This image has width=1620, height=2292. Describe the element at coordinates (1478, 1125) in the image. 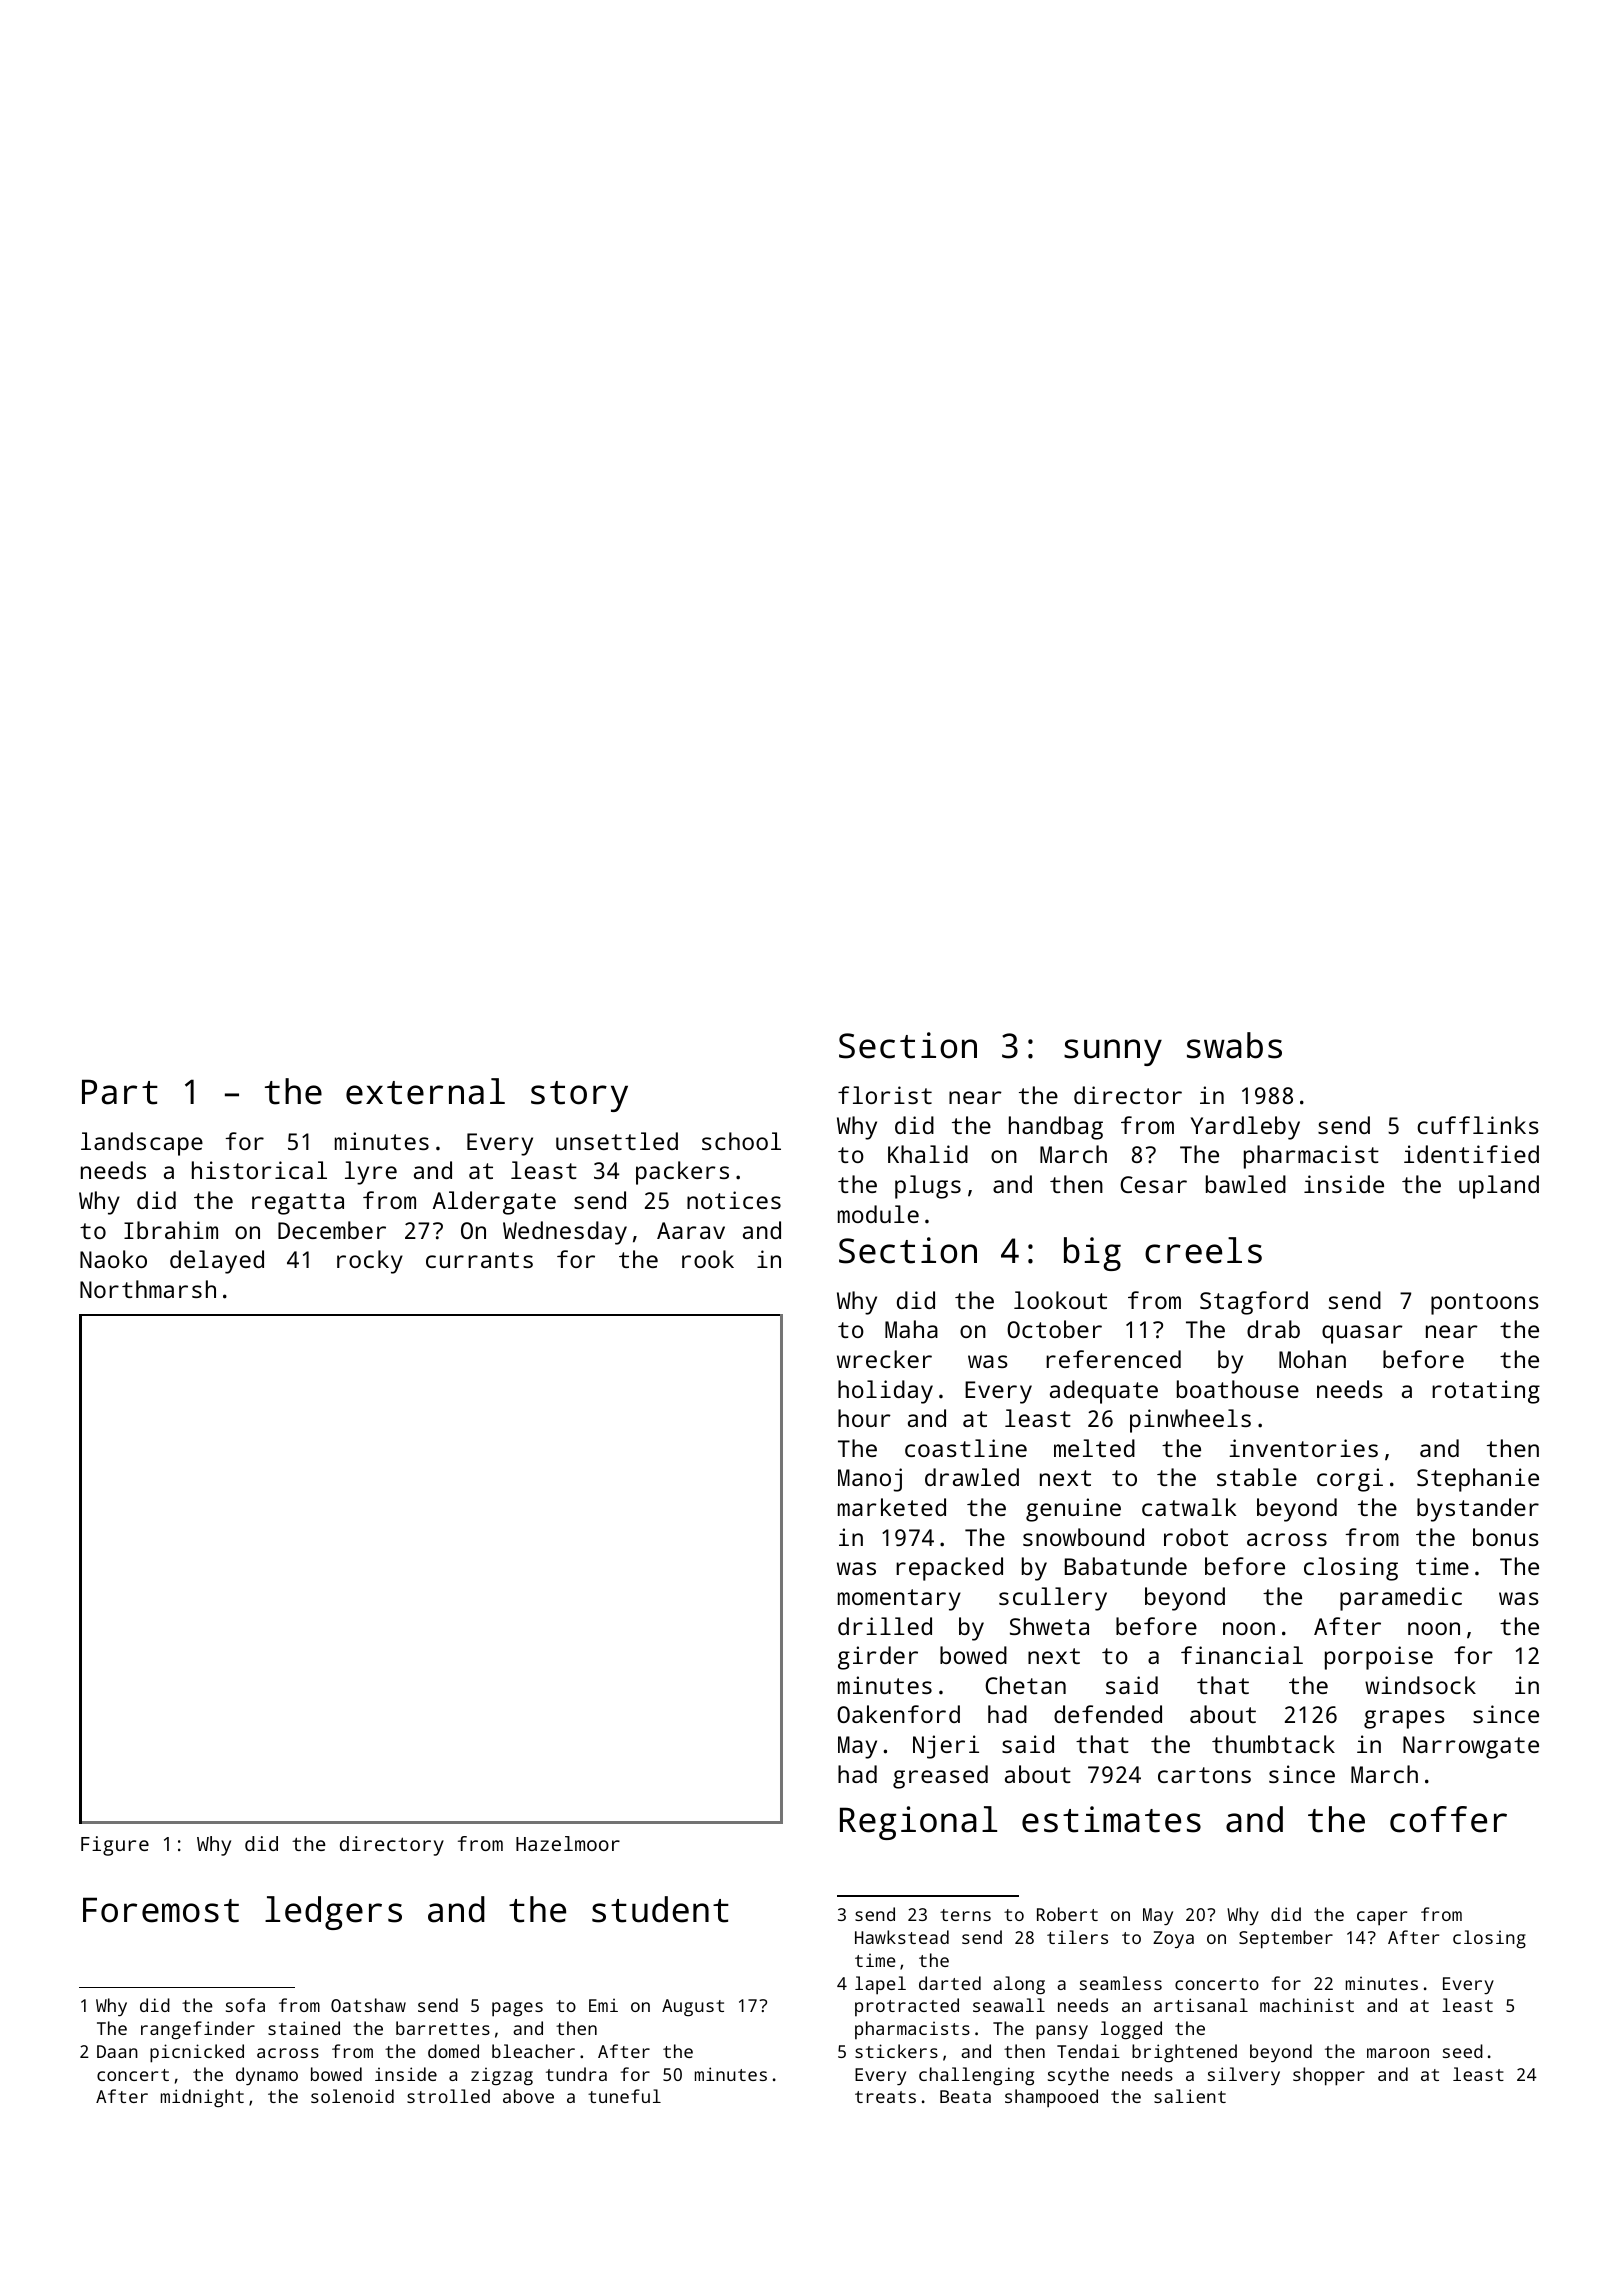

I see `cufflinks` at that location.
